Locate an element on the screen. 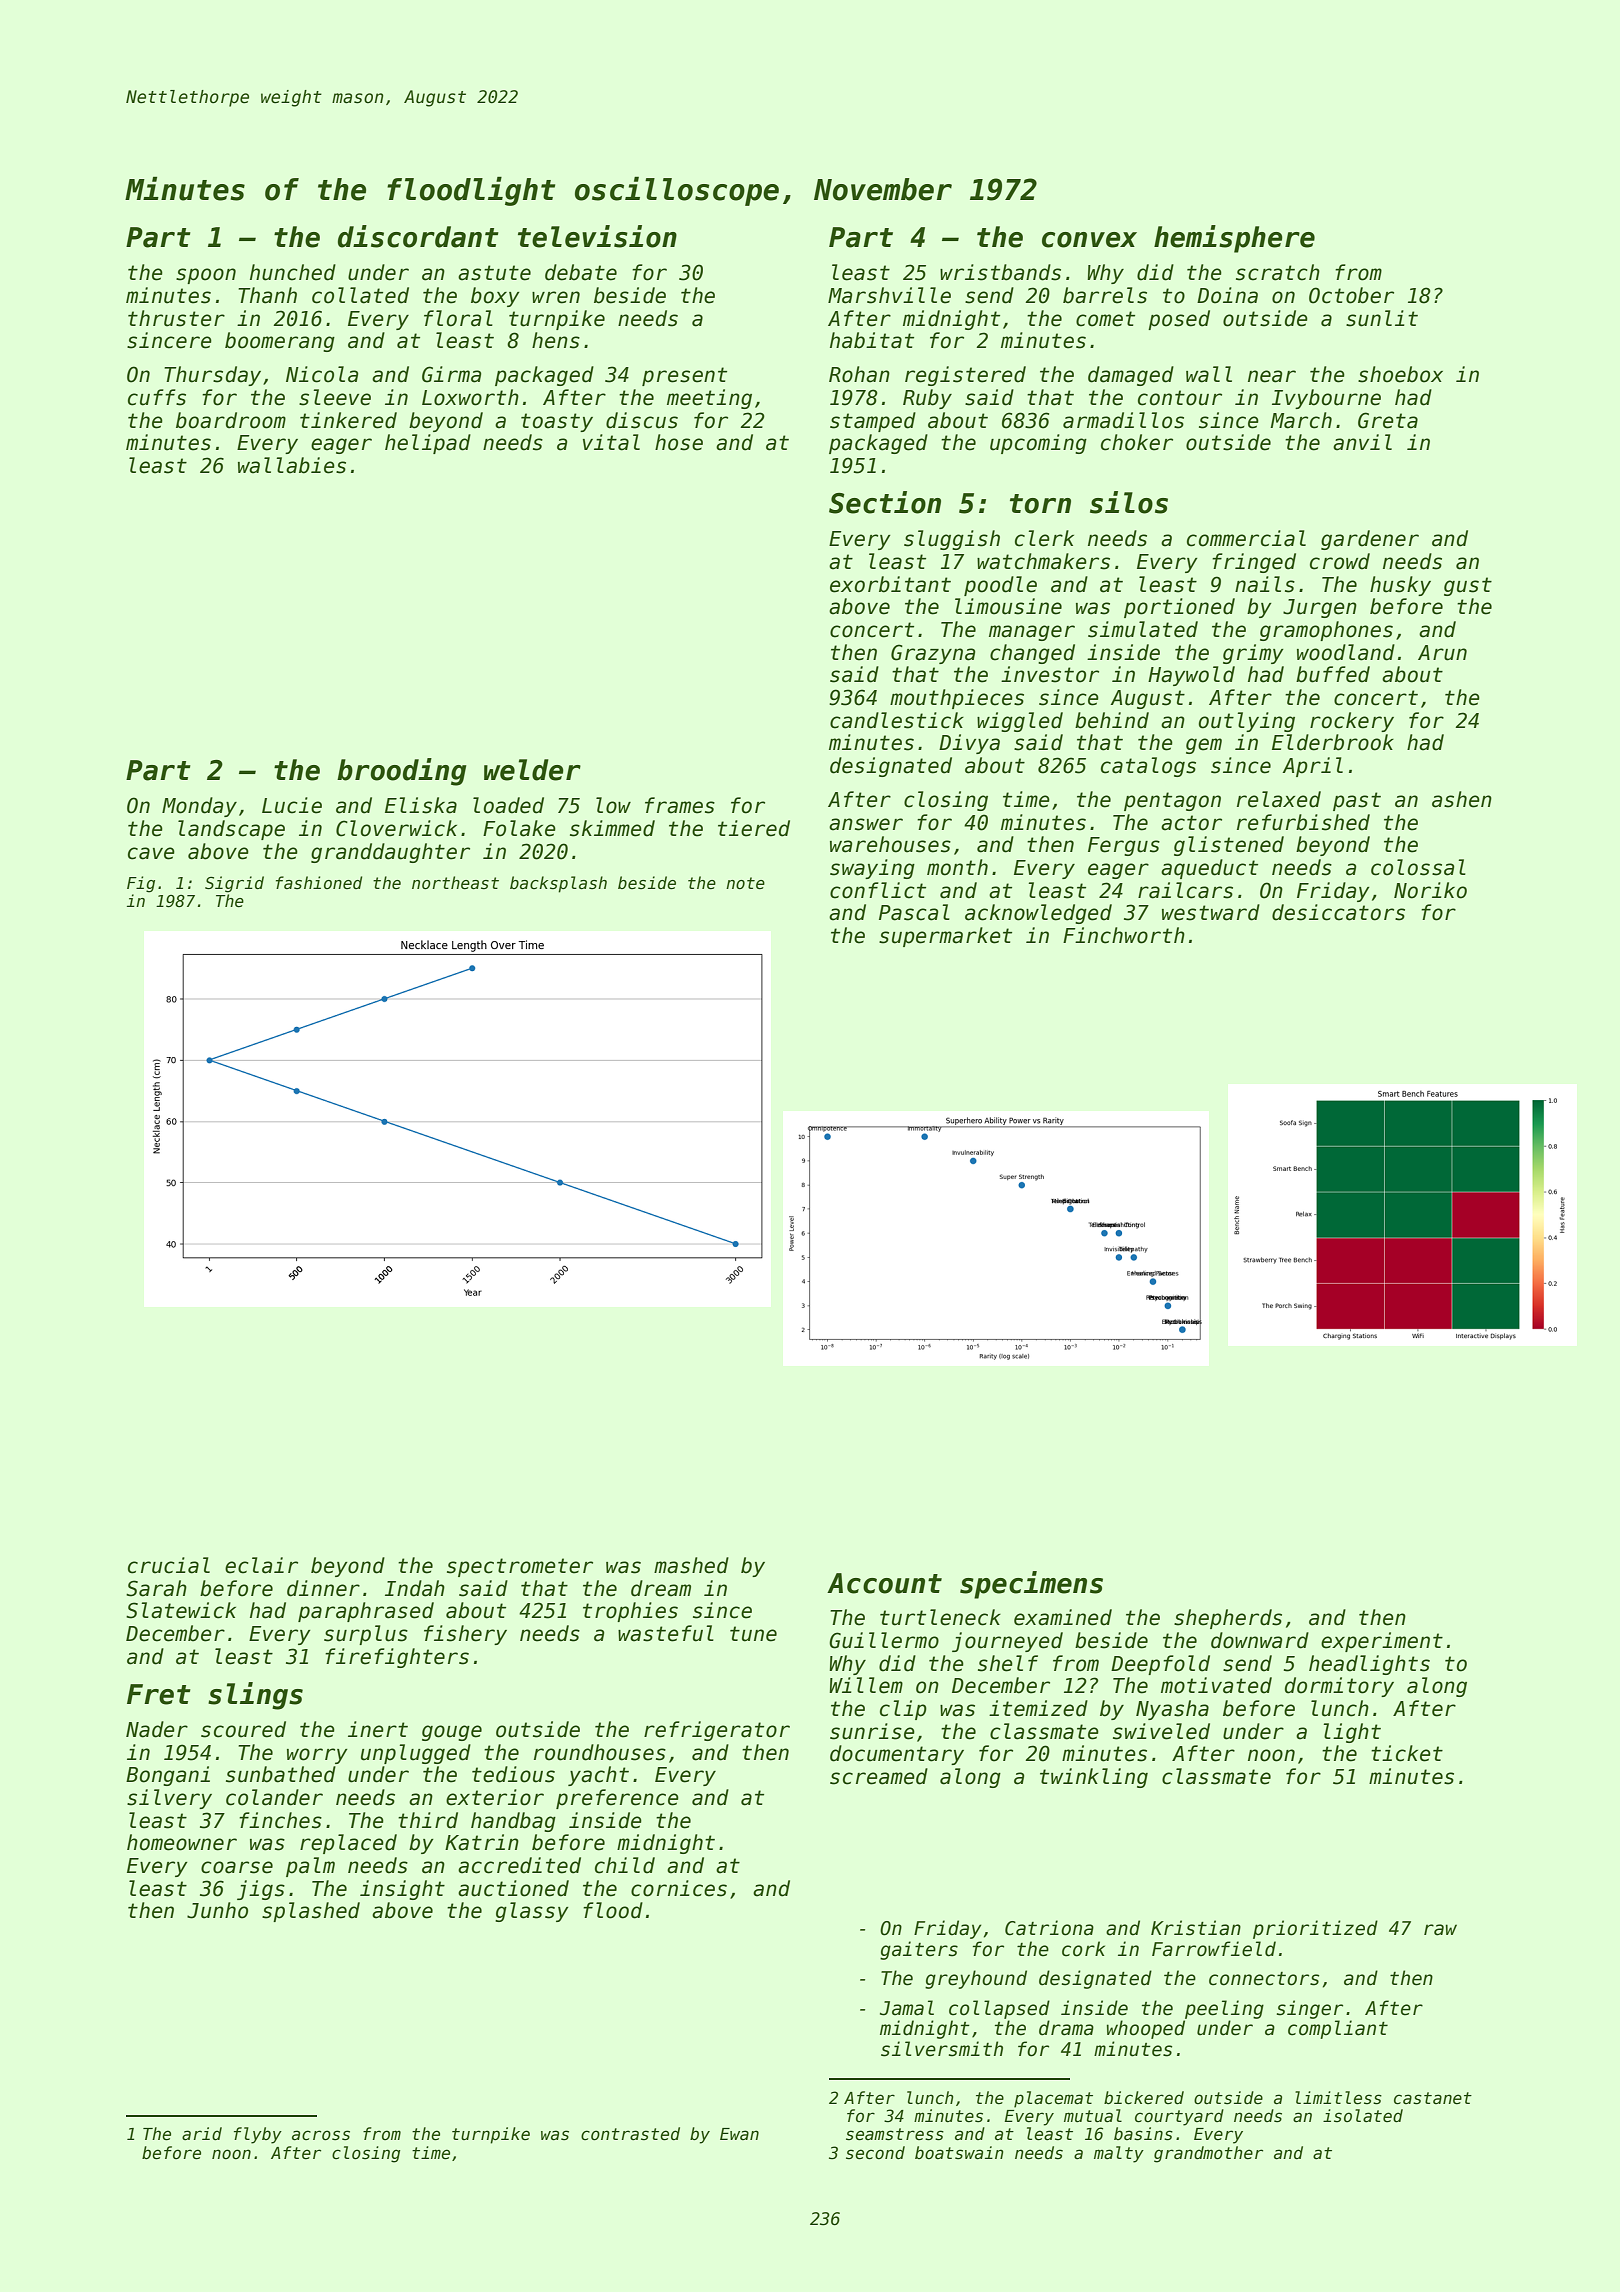 The height and width of the screenshot is (2292, 1620). tinkered is located at coordinates (348, 420).
